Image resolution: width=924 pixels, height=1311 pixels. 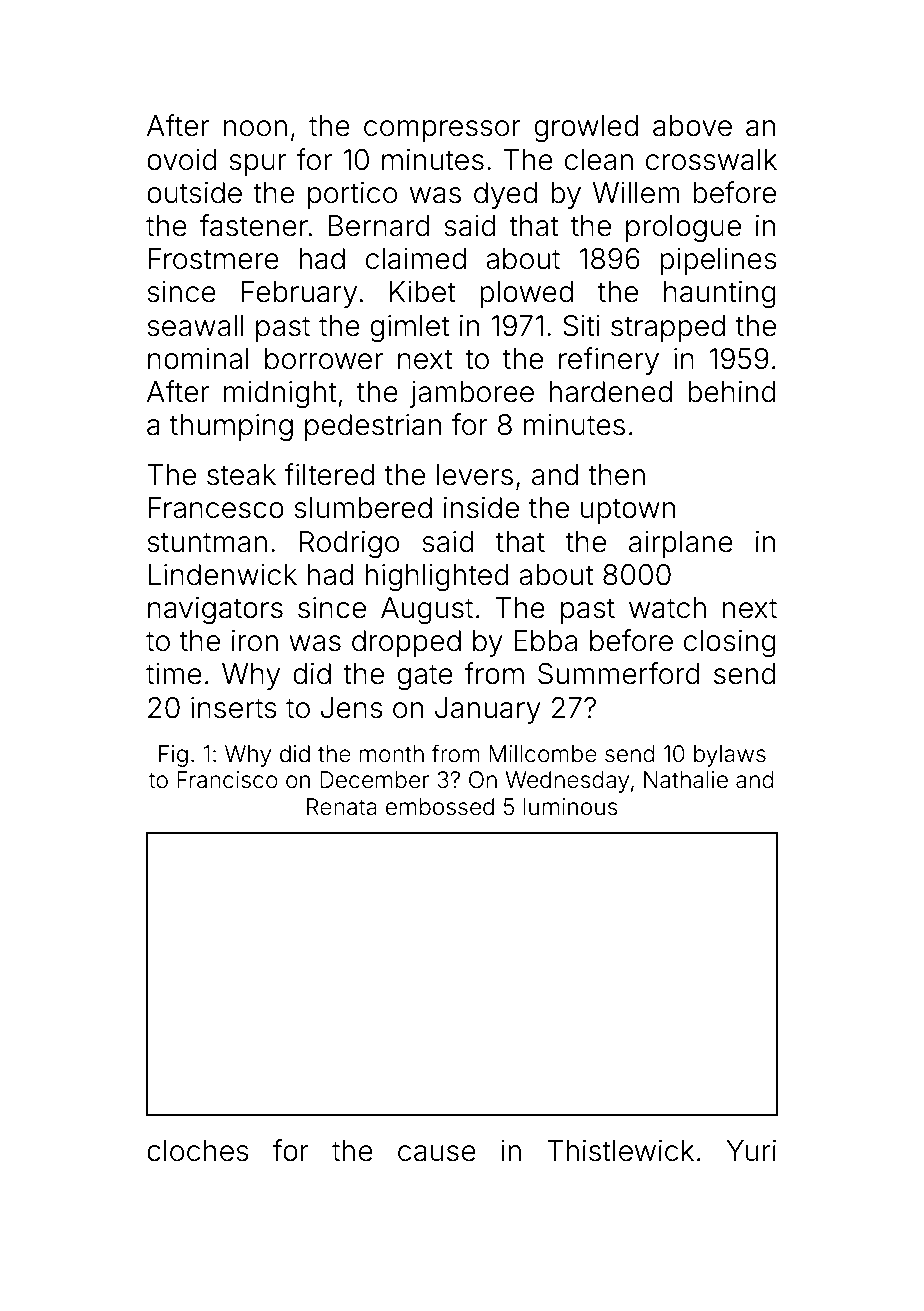 What do you see at coordinates (241, 475) in the page?
I see `steak` at bounding box center [241, 475].
